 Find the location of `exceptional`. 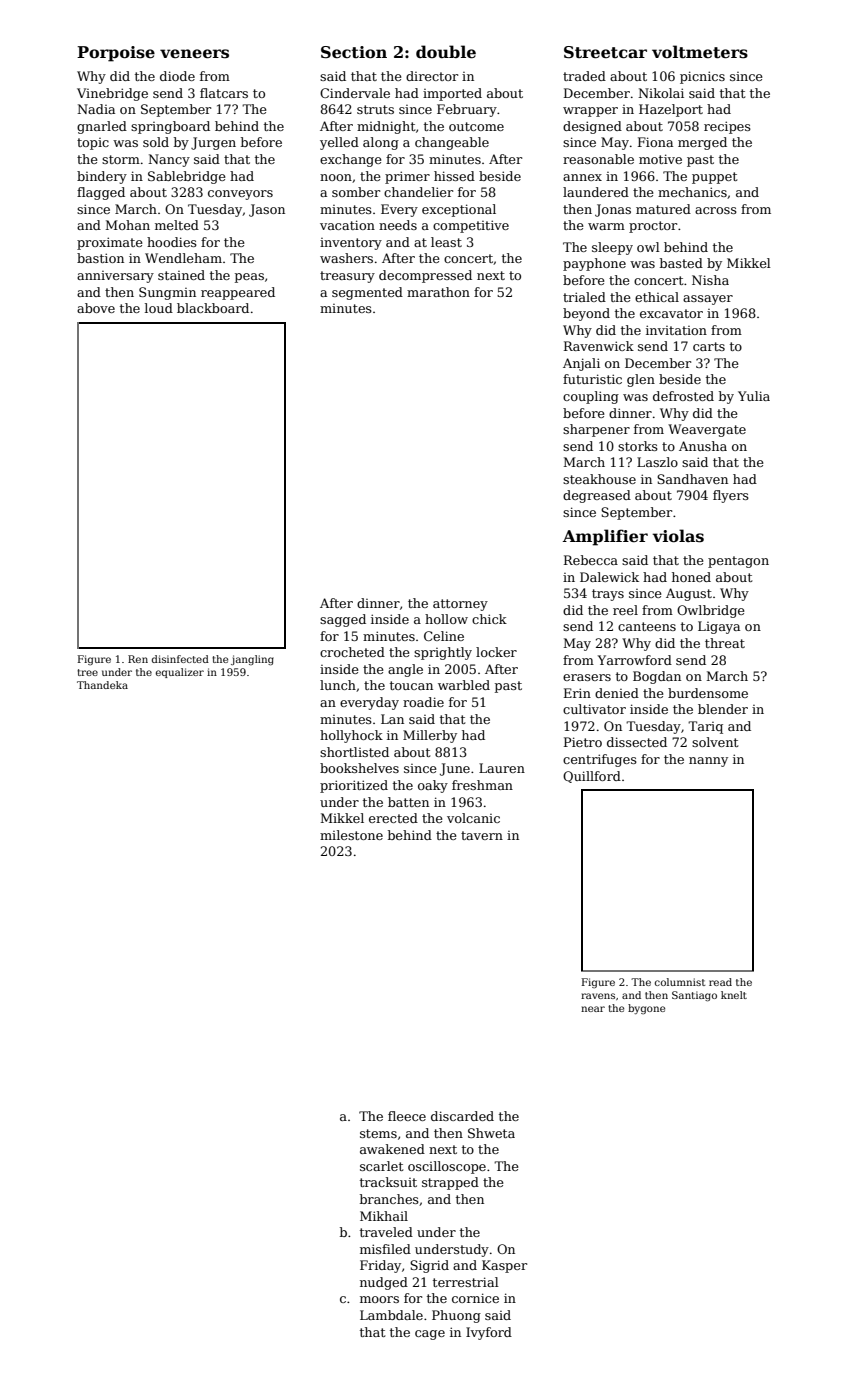

exceptional is located at coordinates (459, 210).
